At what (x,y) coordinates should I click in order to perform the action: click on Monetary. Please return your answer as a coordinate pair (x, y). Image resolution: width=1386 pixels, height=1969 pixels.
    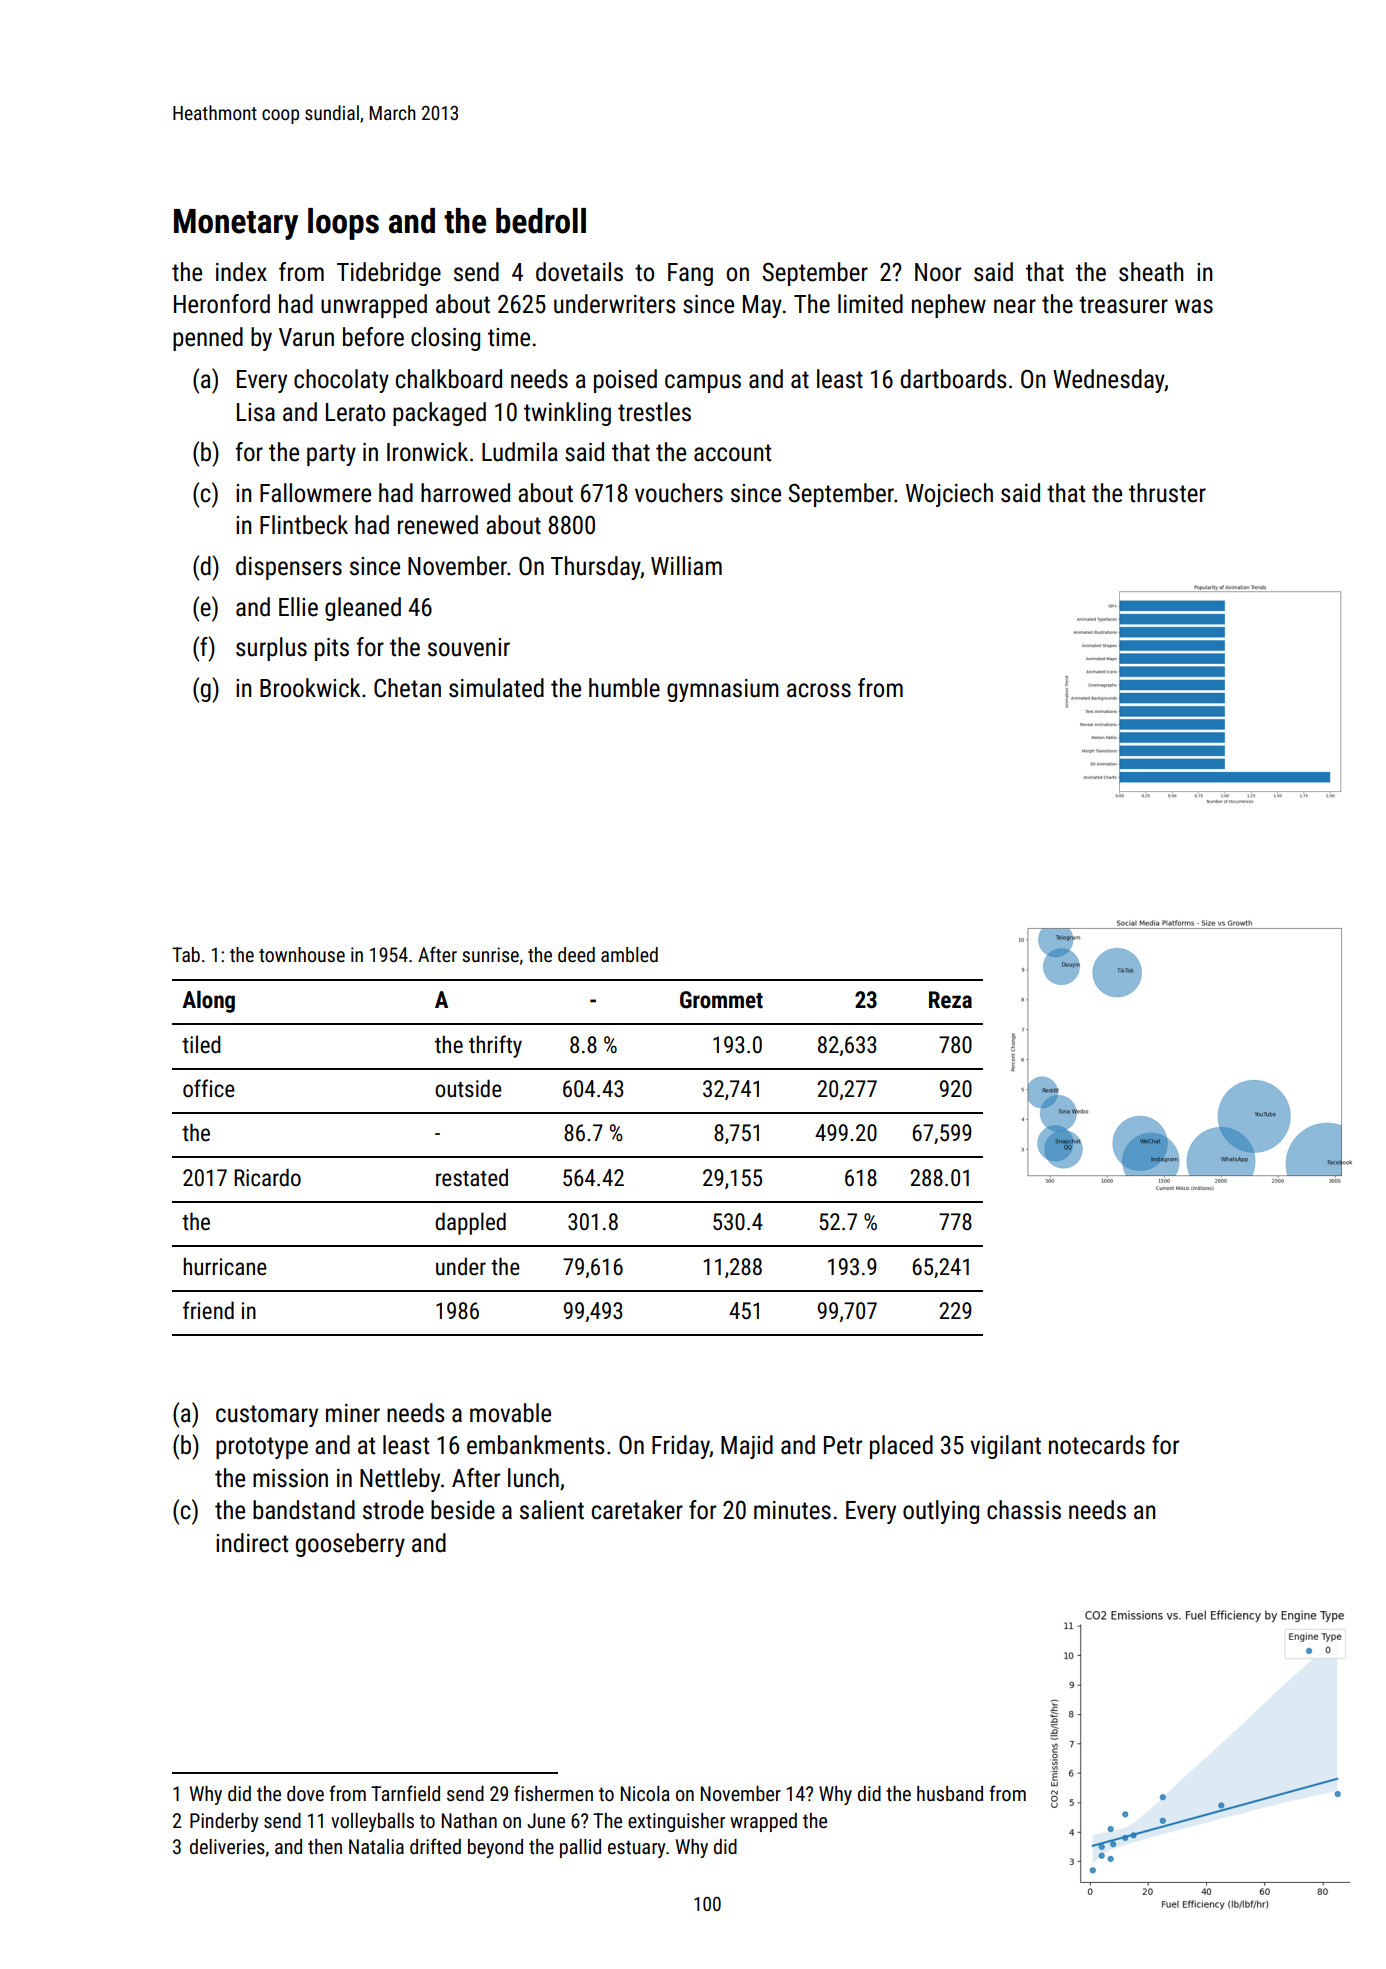
    Looking at the image, I should click on (236, 224).
